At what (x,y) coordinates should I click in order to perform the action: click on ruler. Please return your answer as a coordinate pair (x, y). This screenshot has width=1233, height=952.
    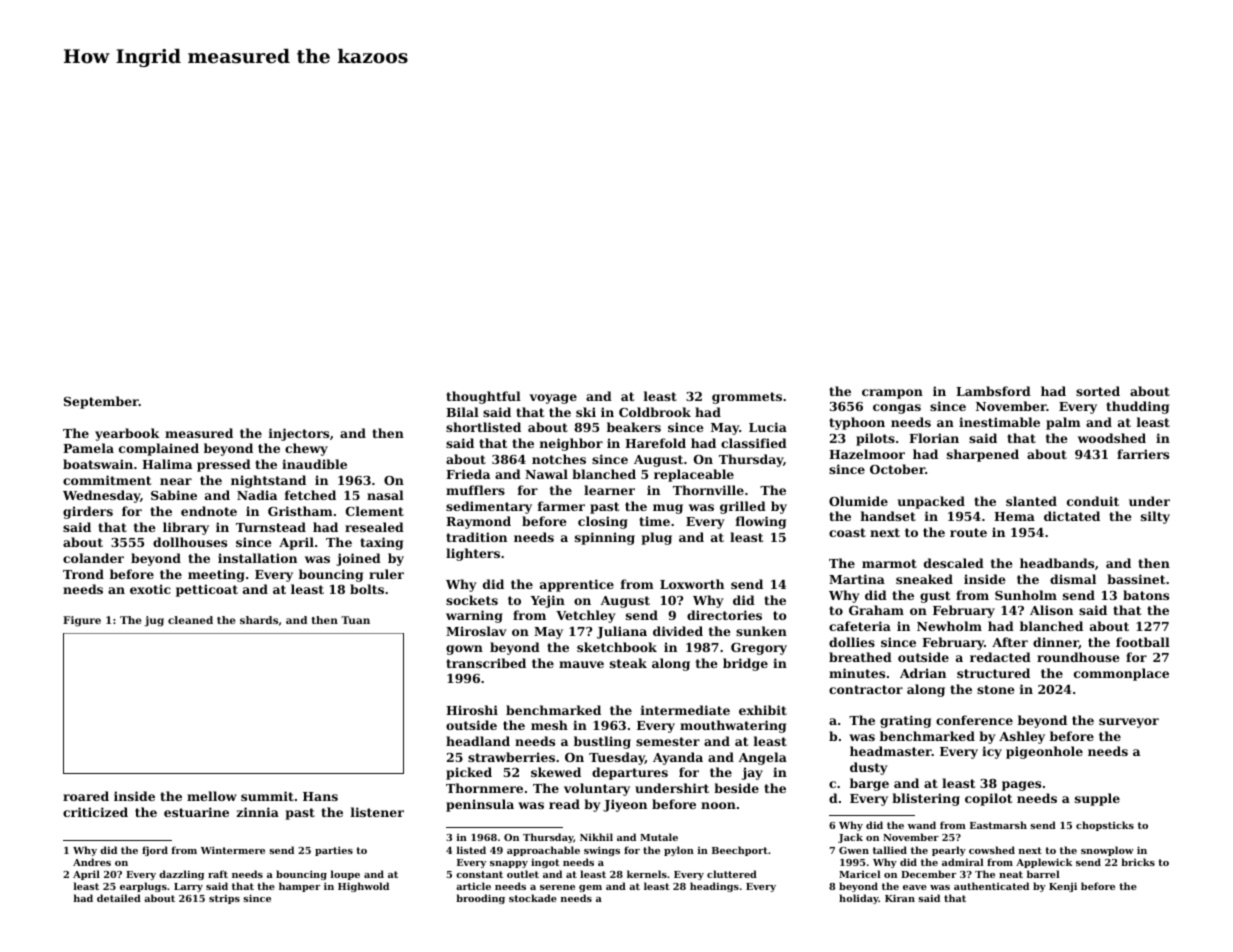
    Looking at the image, I should click on (386, 574).
